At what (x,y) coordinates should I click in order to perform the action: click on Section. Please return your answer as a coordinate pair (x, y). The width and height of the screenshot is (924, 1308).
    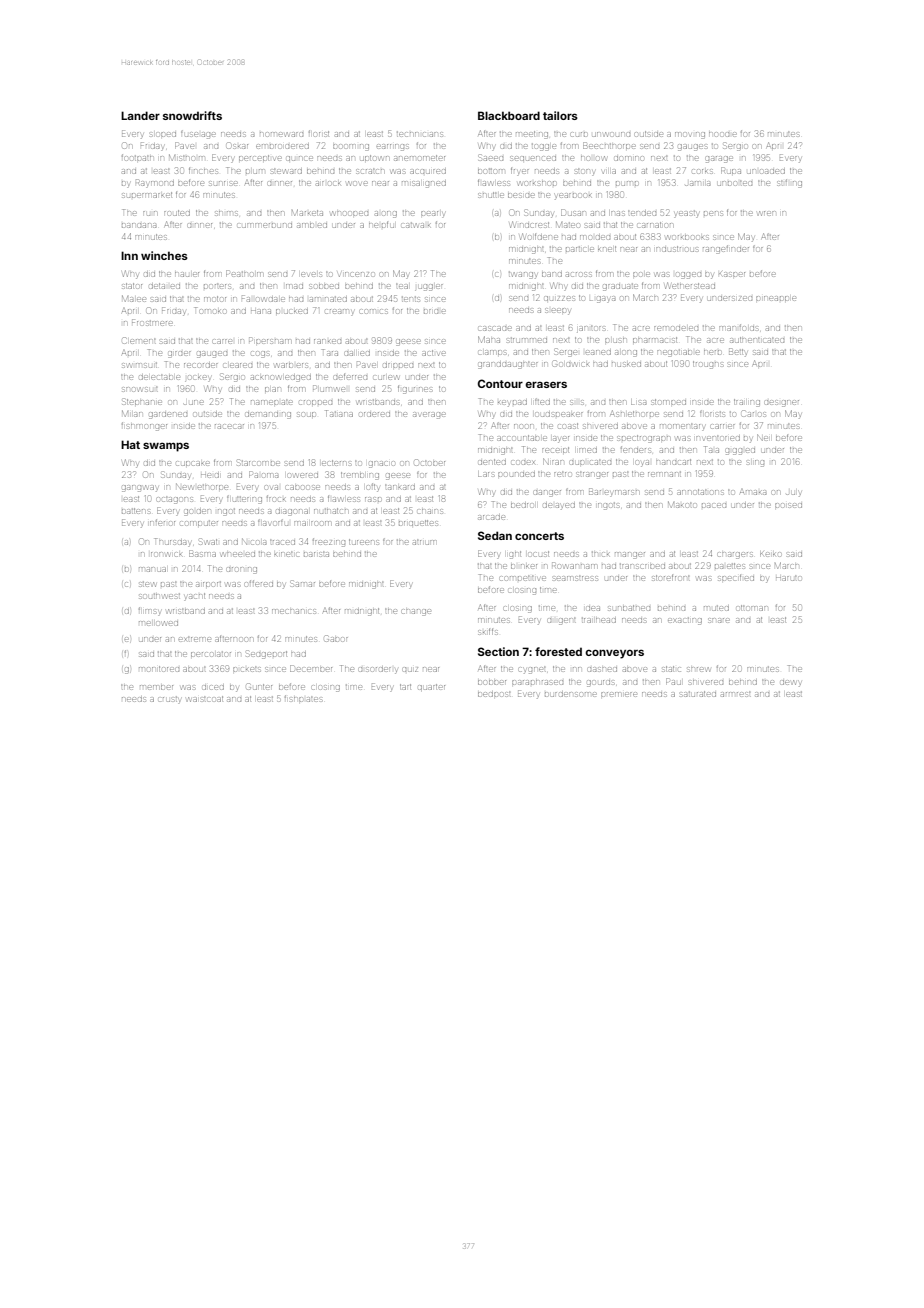
    Looking at the image, I should click on (498, 651).
